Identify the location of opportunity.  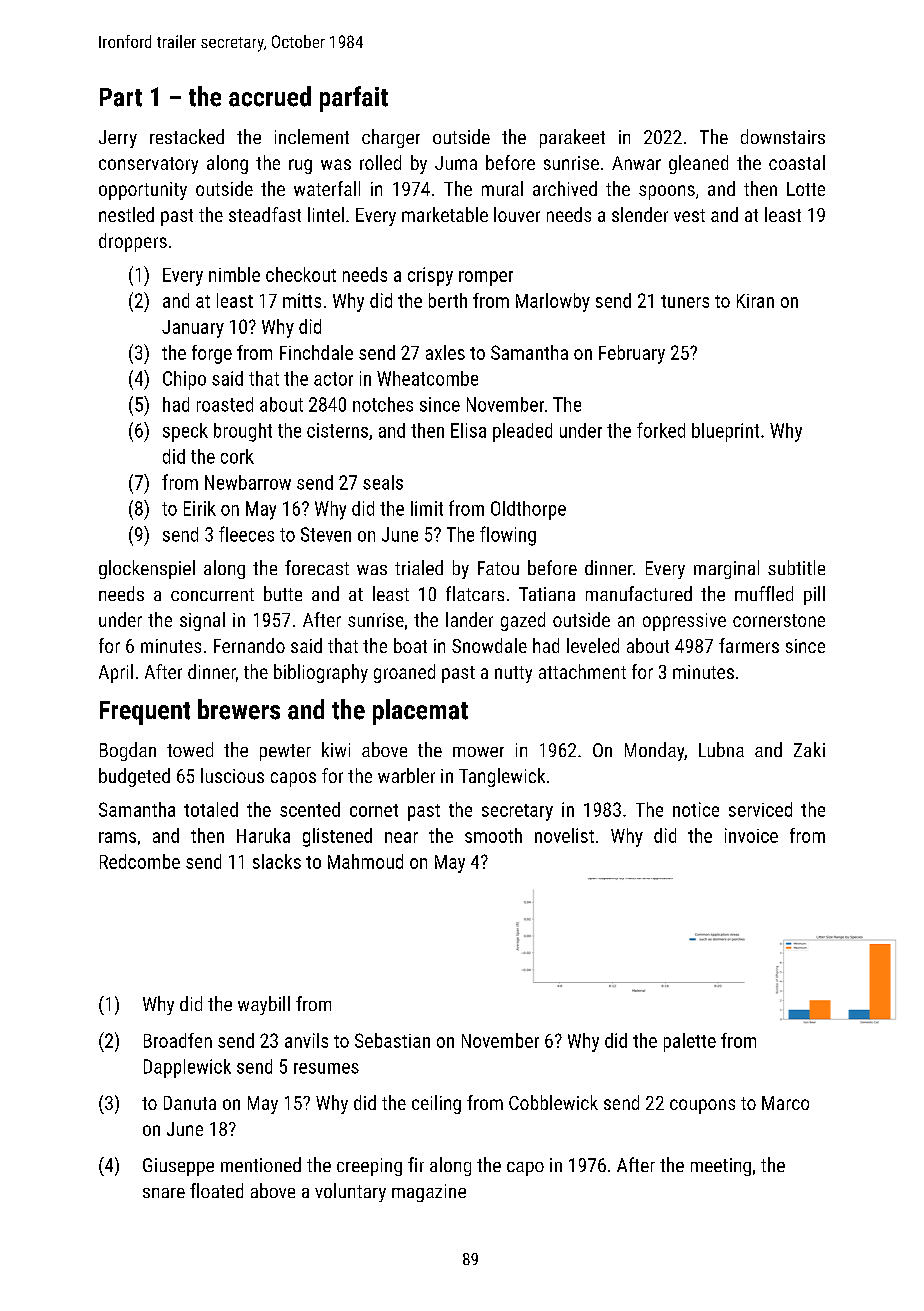
(143, 191).
